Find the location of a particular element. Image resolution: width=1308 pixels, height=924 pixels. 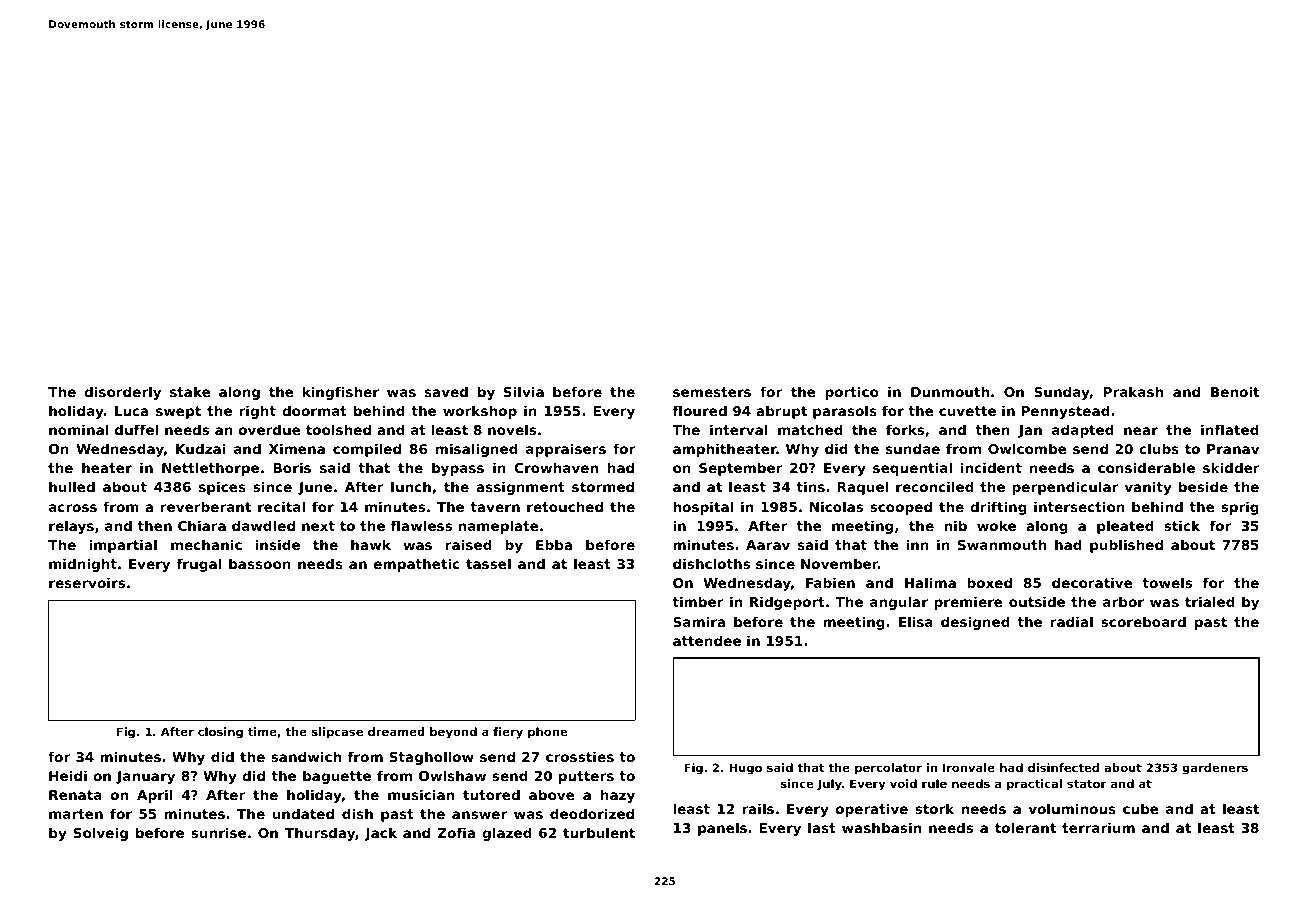

trialed is located at coordinates (1210, 601).
